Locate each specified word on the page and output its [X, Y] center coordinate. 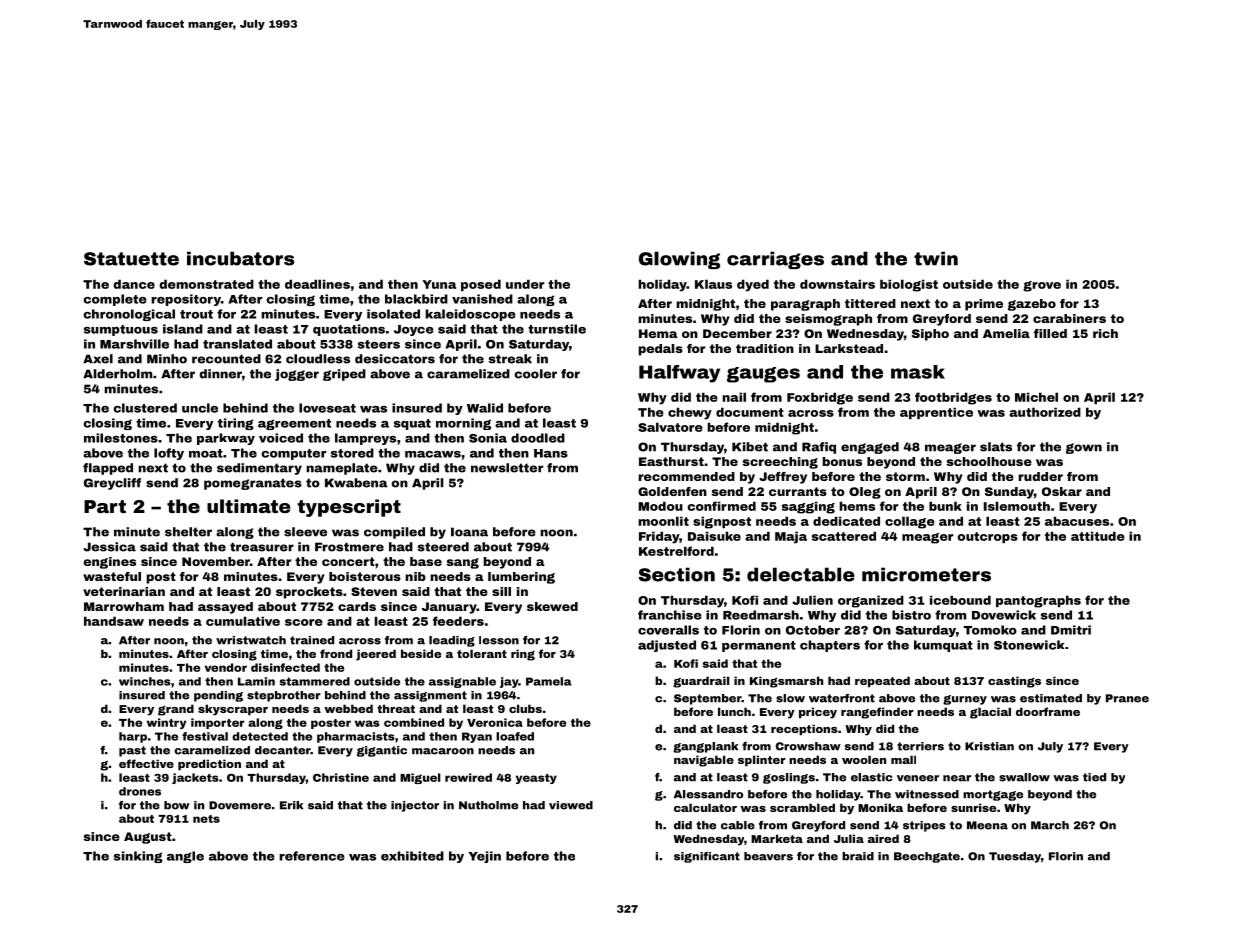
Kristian [989, 746]
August [148, 838]
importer [218, 723]
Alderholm [117, 374]
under [525, 284]
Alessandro [708, 794]
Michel [1036, 397]
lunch [734, 711]
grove [1042, 286]
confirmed [721, 506]
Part [105, 506]
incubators [240, 258]
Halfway [679, 374]
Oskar [1062, 491]
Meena [987, 825]
